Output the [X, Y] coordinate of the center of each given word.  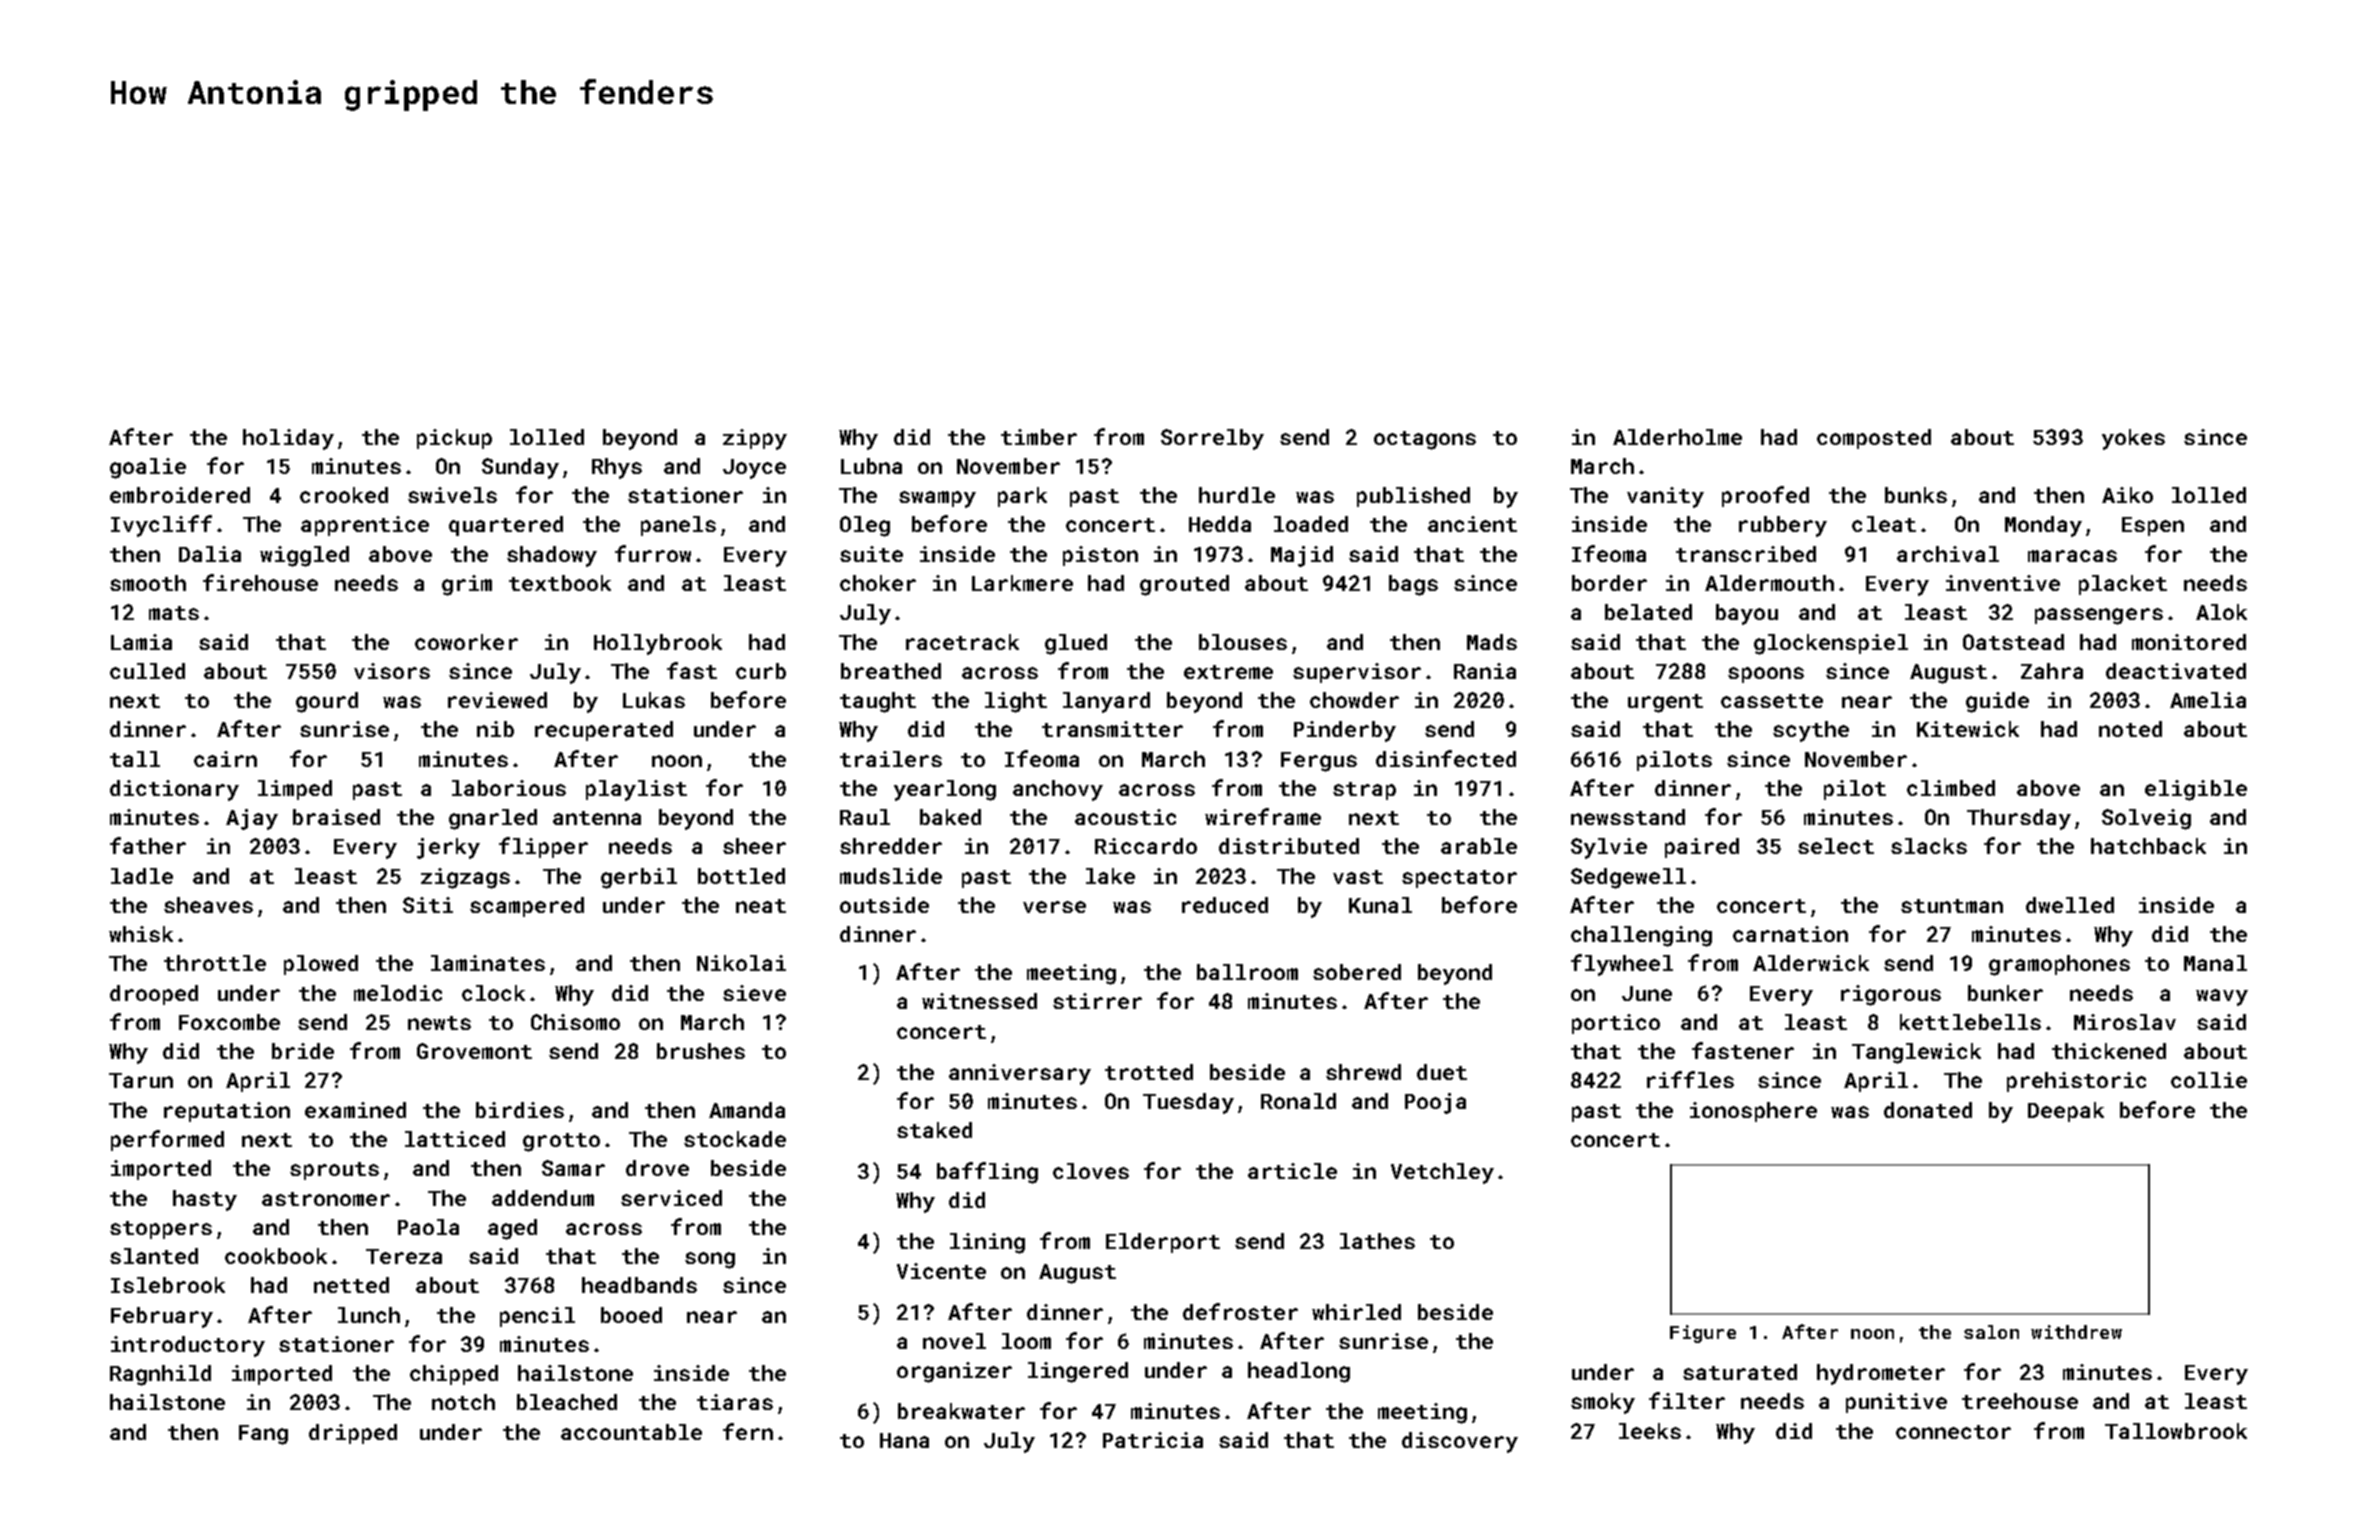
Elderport [1163, 1243]
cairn [225, 759]
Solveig [2146, 819]
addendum [543, 1198]
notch [463, 1402]
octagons [1425, 440]
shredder [891, 846]
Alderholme [1677, 437]
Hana [904, 1440]
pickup [454, 439]
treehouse [2020, 1401]
